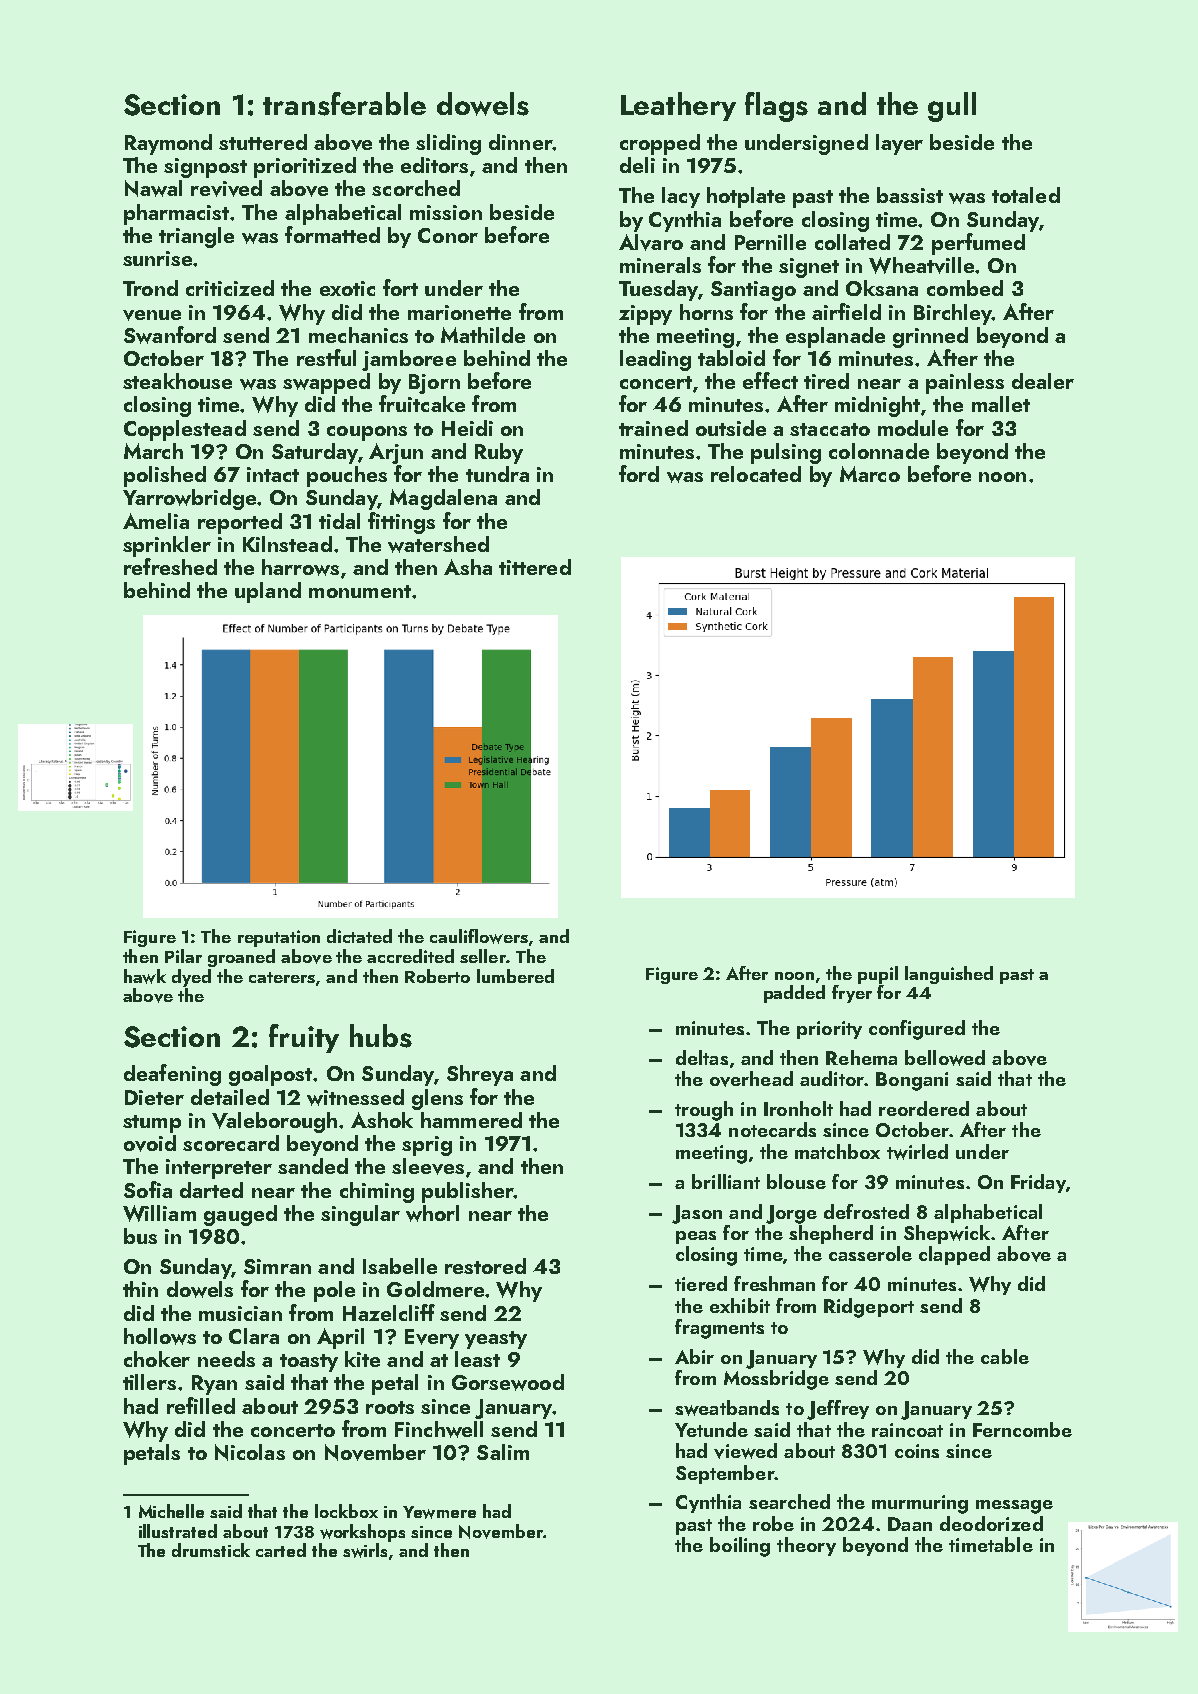 This page has height=1694, width=1198. What do you see at coordinates (945, 1058) in the page?
I see `bellowed` at bounding box center [945, 1058].
